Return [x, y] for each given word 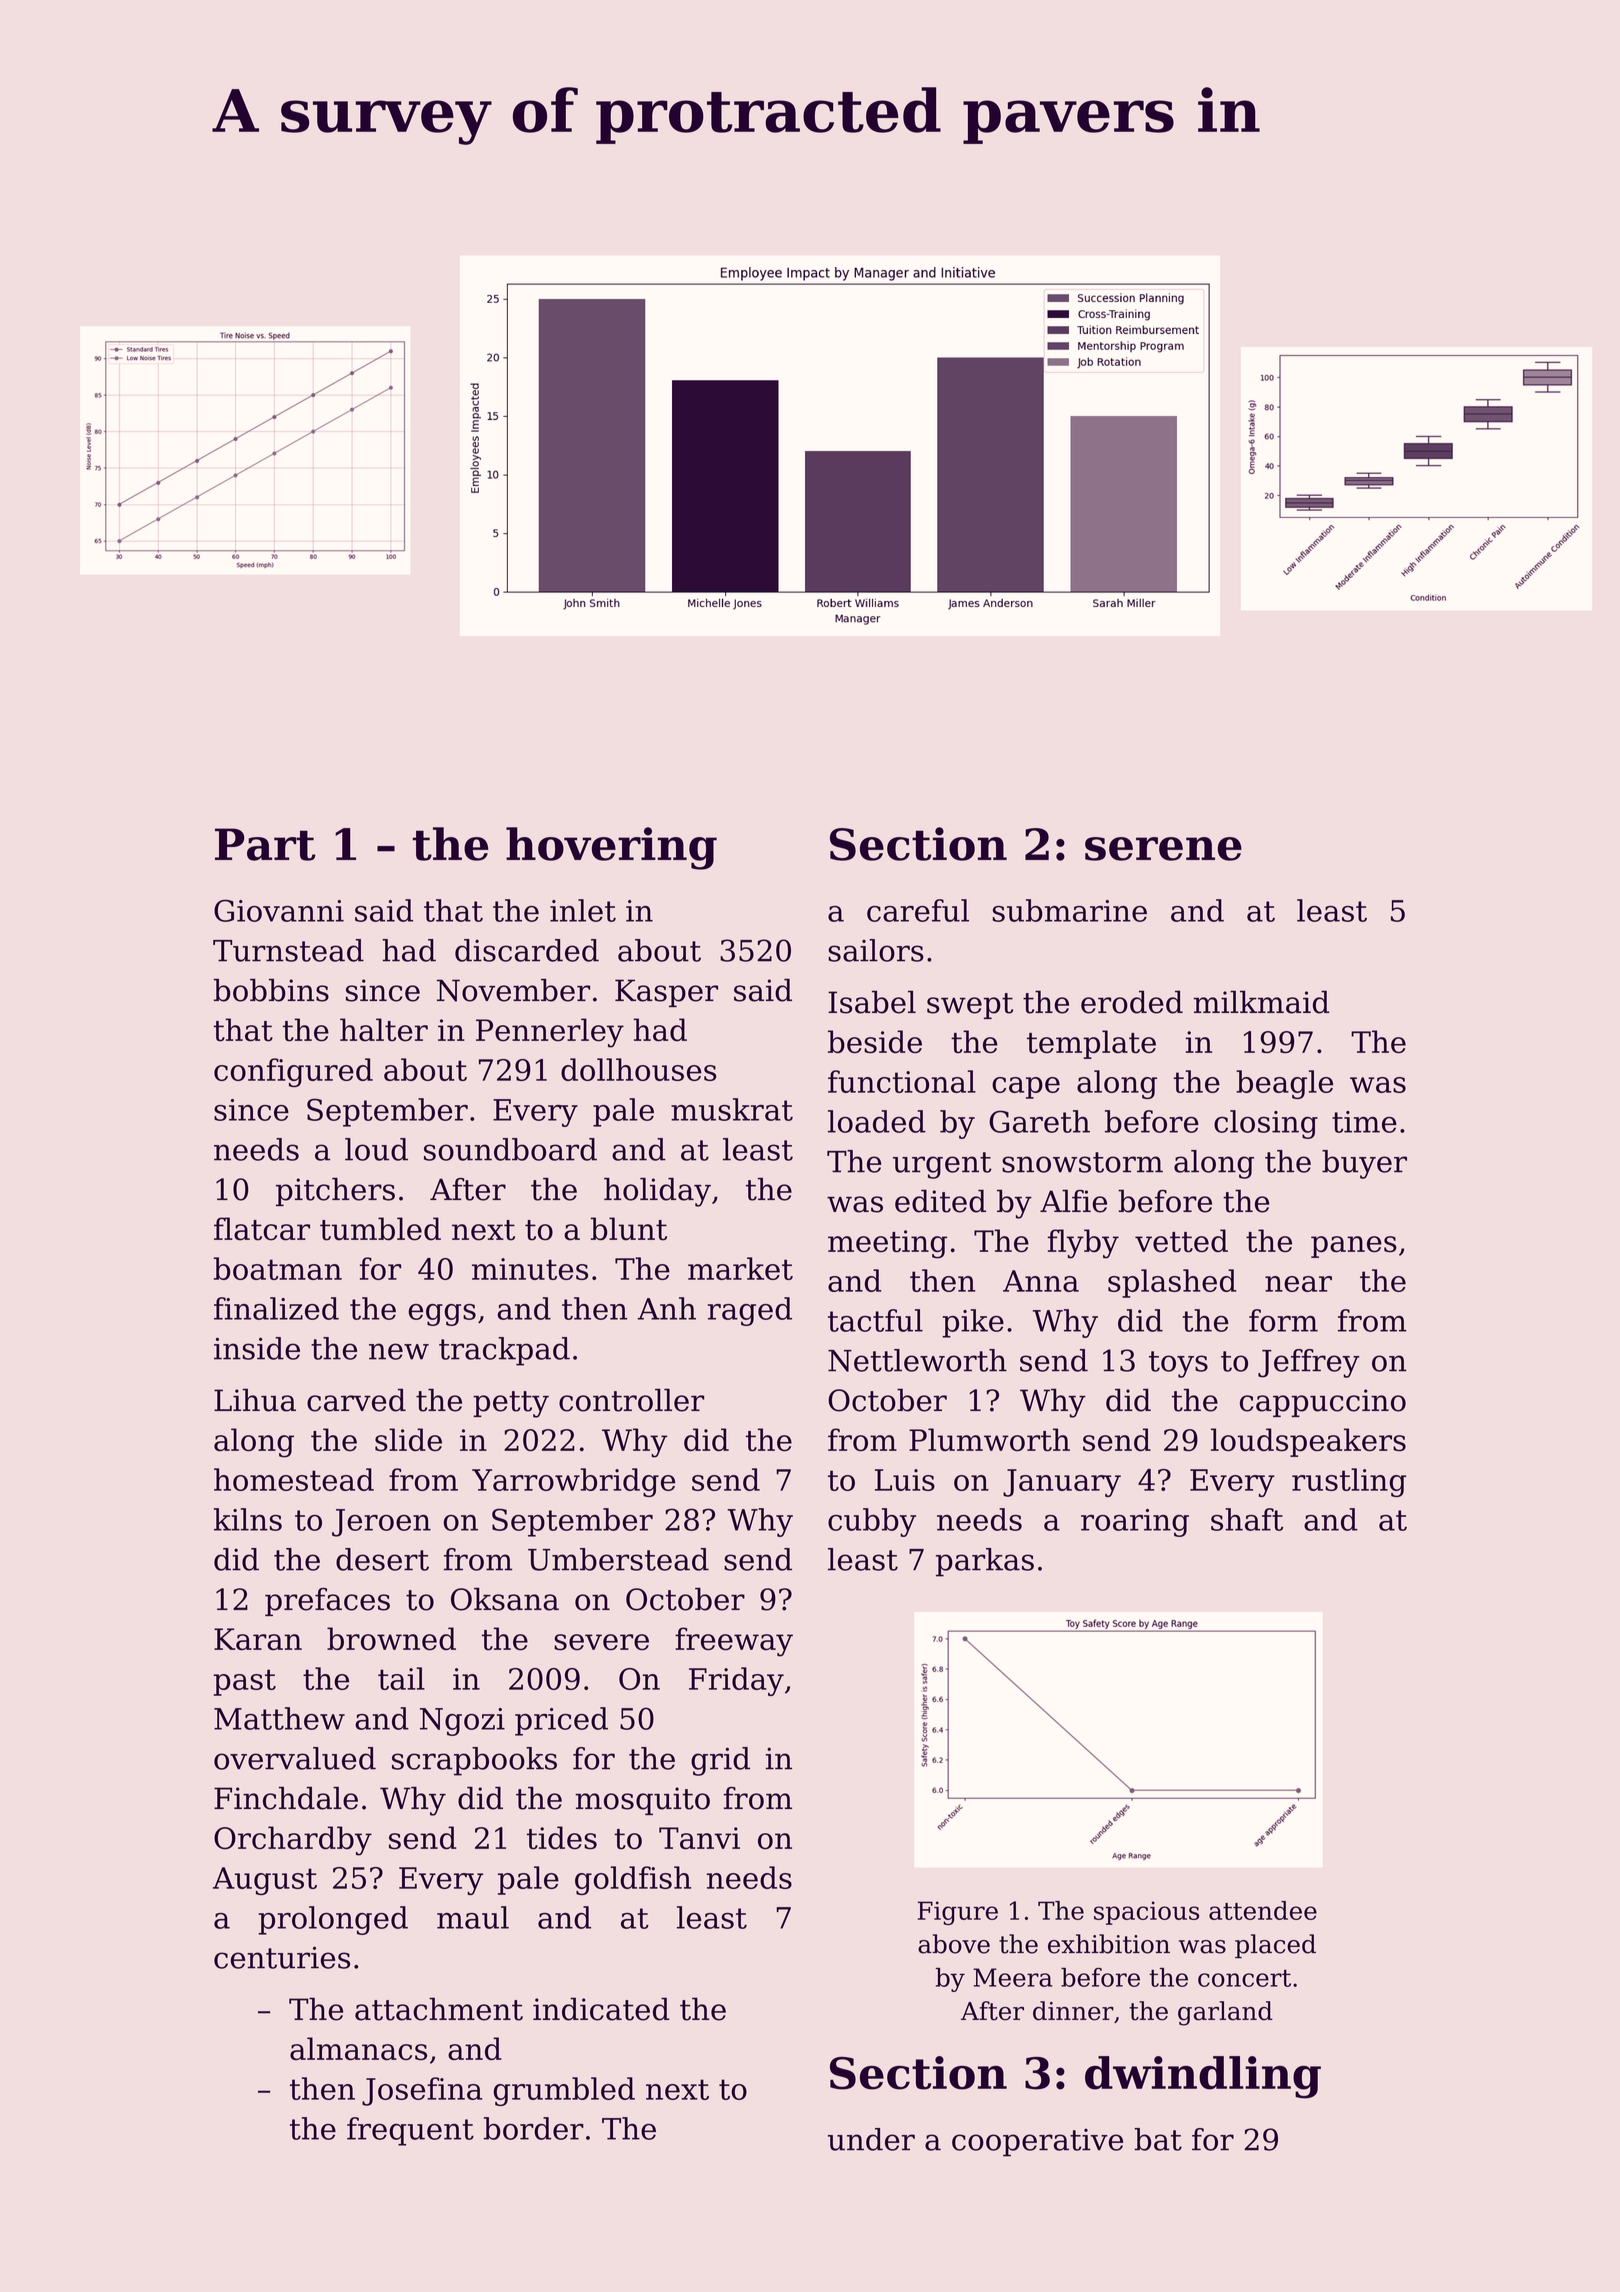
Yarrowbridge [573, 1482]
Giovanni [279, 910]
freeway [734, 1642]
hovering [611, 848]
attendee [1263, 1910]
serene [1163, 849]
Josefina [422, 2091]
